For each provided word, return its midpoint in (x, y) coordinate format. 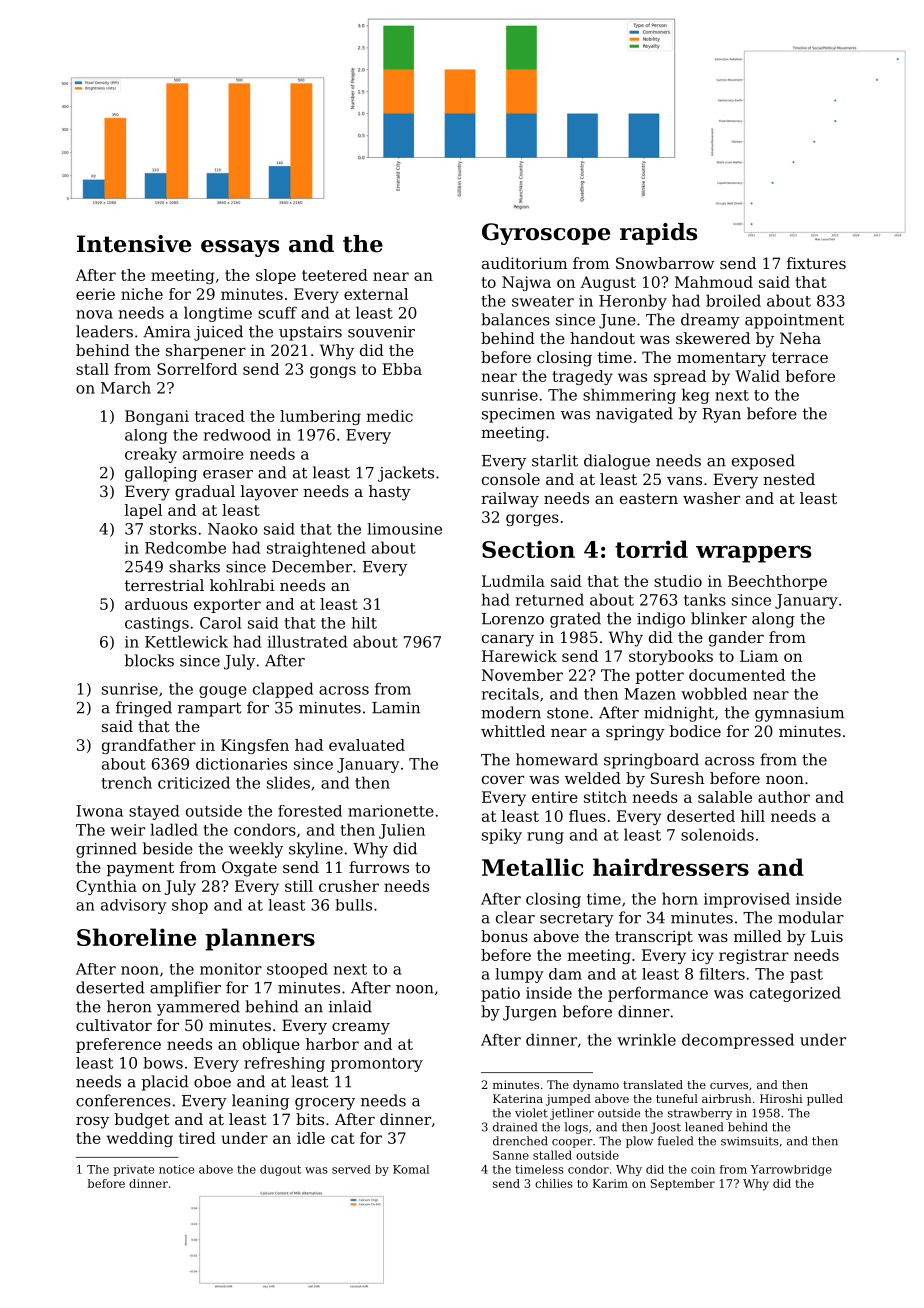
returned (550, 599)
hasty (390, 493)
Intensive (134, 244)
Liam (759, 656)
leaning (260, 1102)
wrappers (753, 554)
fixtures (816, 263)
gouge (223, 692)
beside (168, 848)
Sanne (511, 1155)
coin (703, 1169)
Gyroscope (546, 234)
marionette (391, 811)
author (784, 797)
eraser (228, 474)
